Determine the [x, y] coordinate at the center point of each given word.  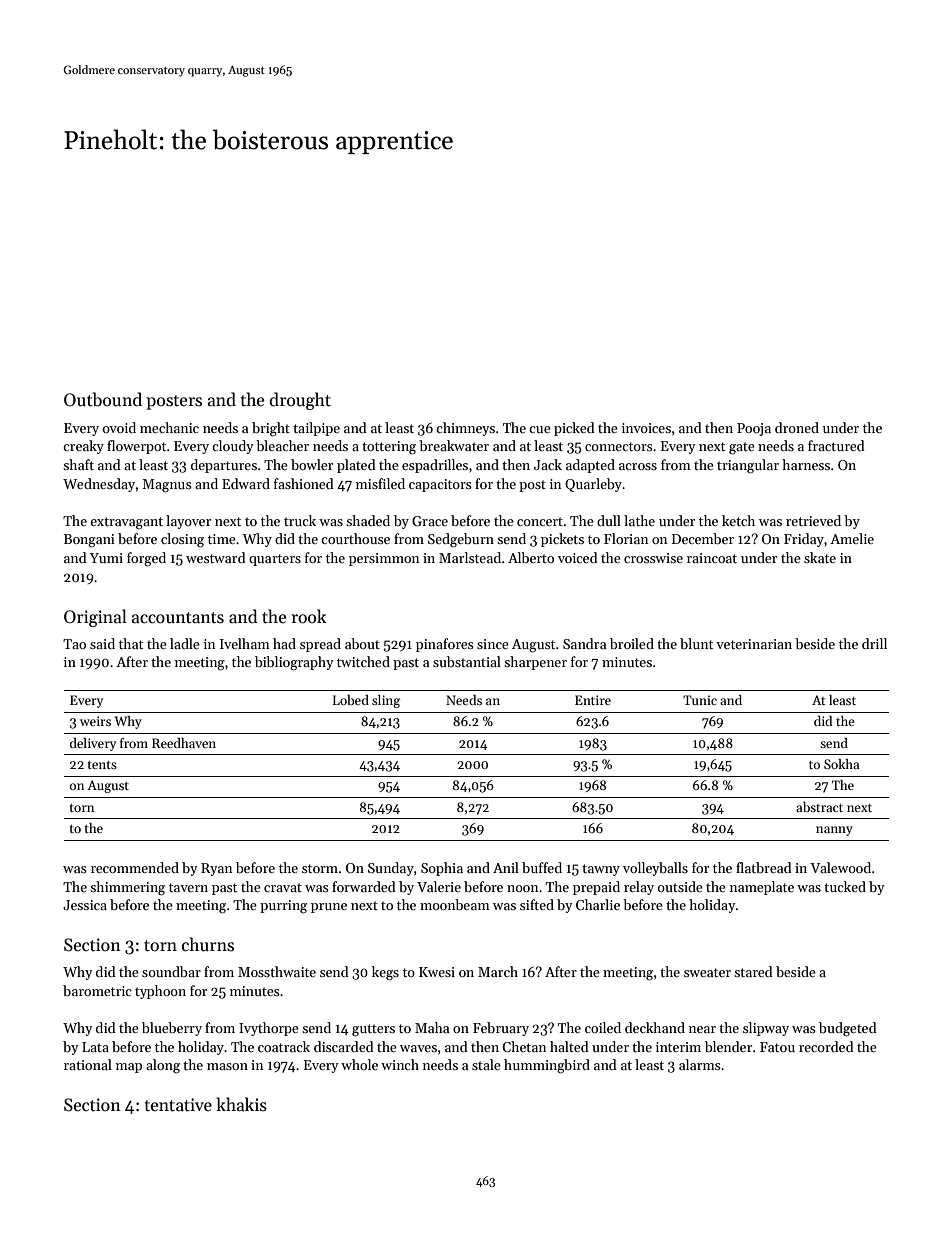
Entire [593, 700]
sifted [537, 904]
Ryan [216, 869]
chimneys [465, 429]
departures [224, 466]
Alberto [531, 557]
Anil [506, 867]
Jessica [85, 905]
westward [216, 557]
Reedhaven [184, 743]
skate [820, 557]
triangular [748, 466]
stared [753, 971]
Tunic [700, 700]
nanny [834, 831]
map [129, 1068]
